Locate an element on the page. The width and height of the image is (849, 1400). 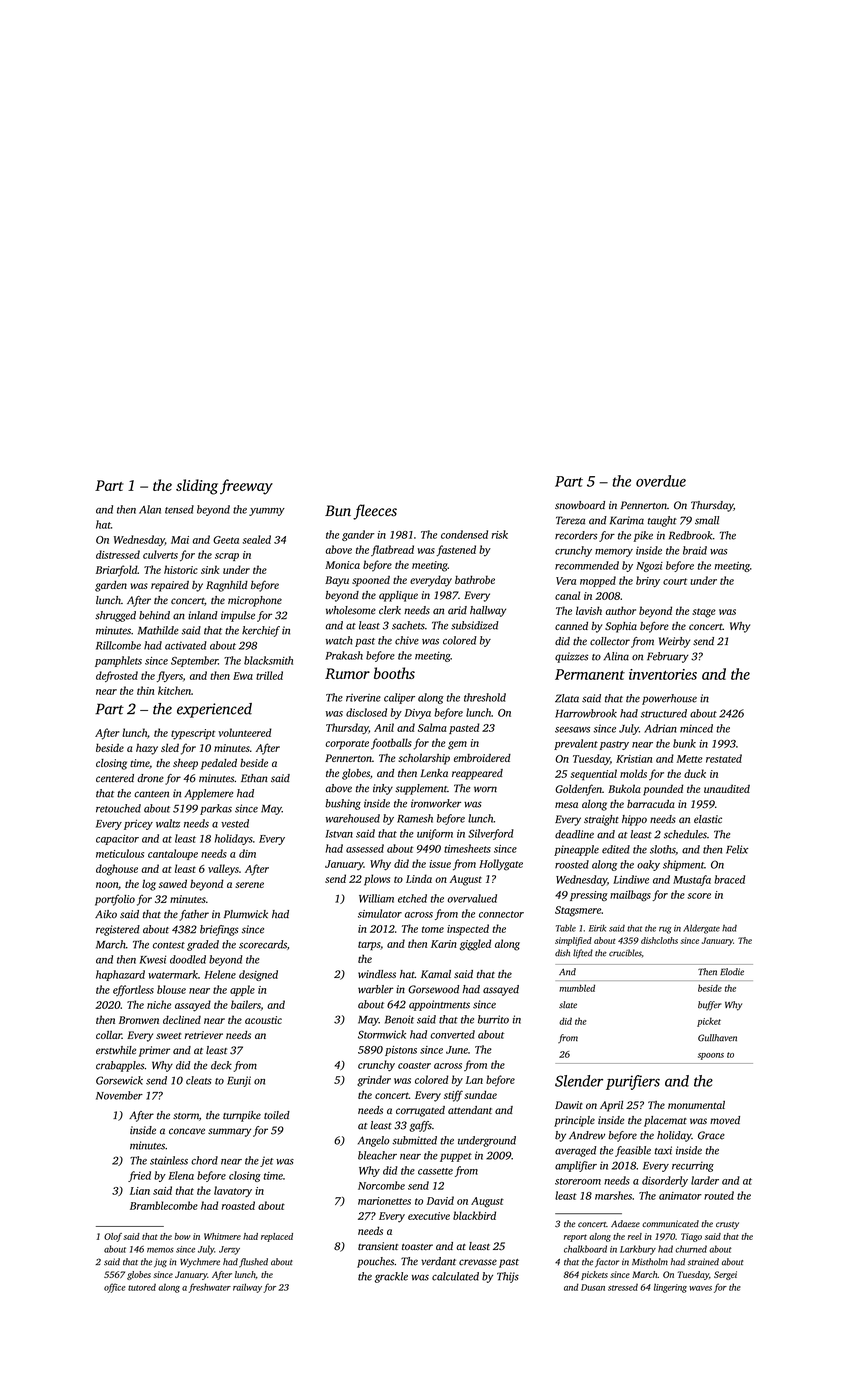
tutored is located at coordinates (142, 1287).
